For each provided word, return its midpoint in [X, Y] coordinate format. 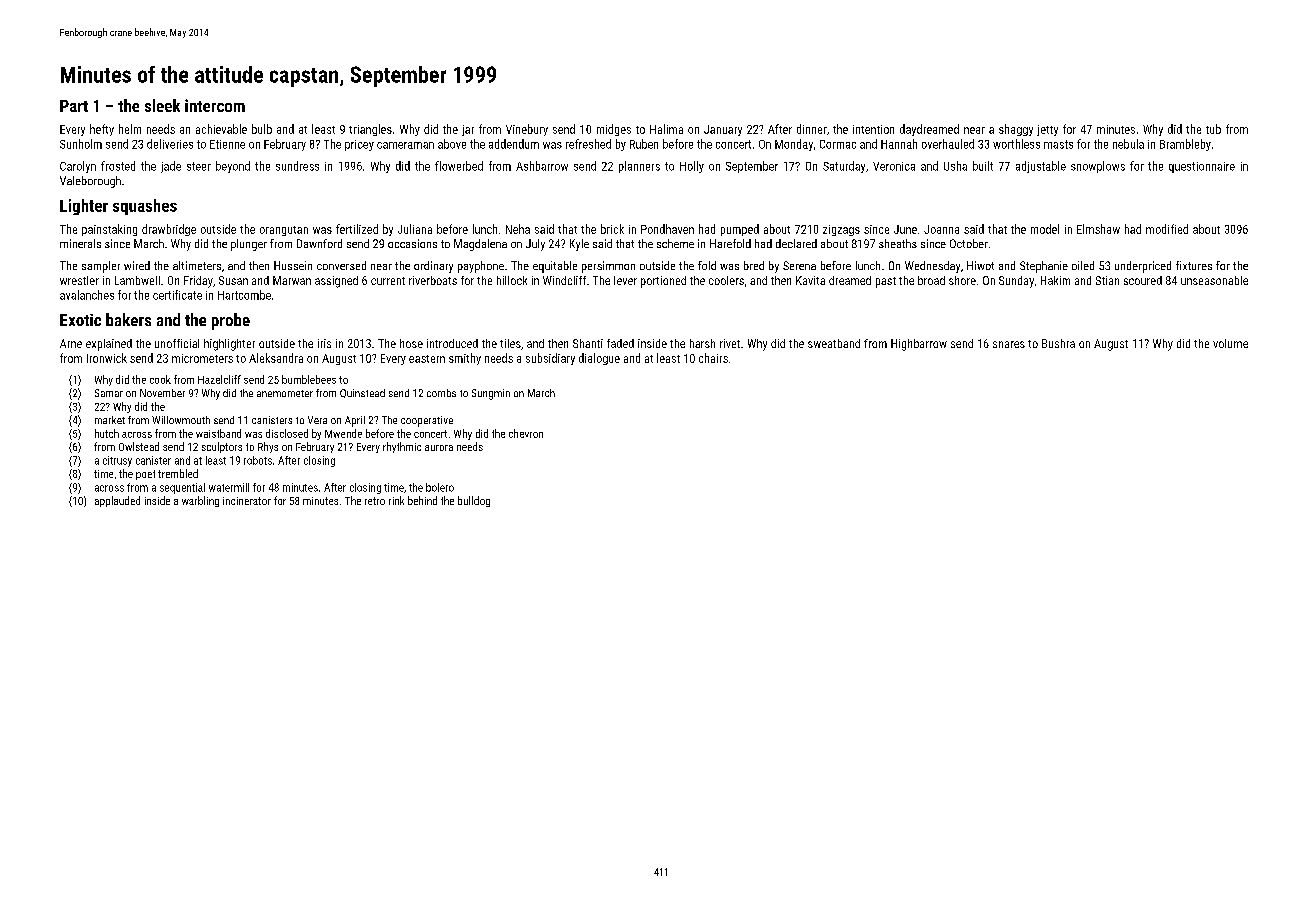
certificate [177, 295]
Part [74, 106]
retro [375, 501]
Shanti [588, 343]
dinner [812, 129]
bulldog [474, 501]
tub [1213, 129]
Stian [1107, 280]
